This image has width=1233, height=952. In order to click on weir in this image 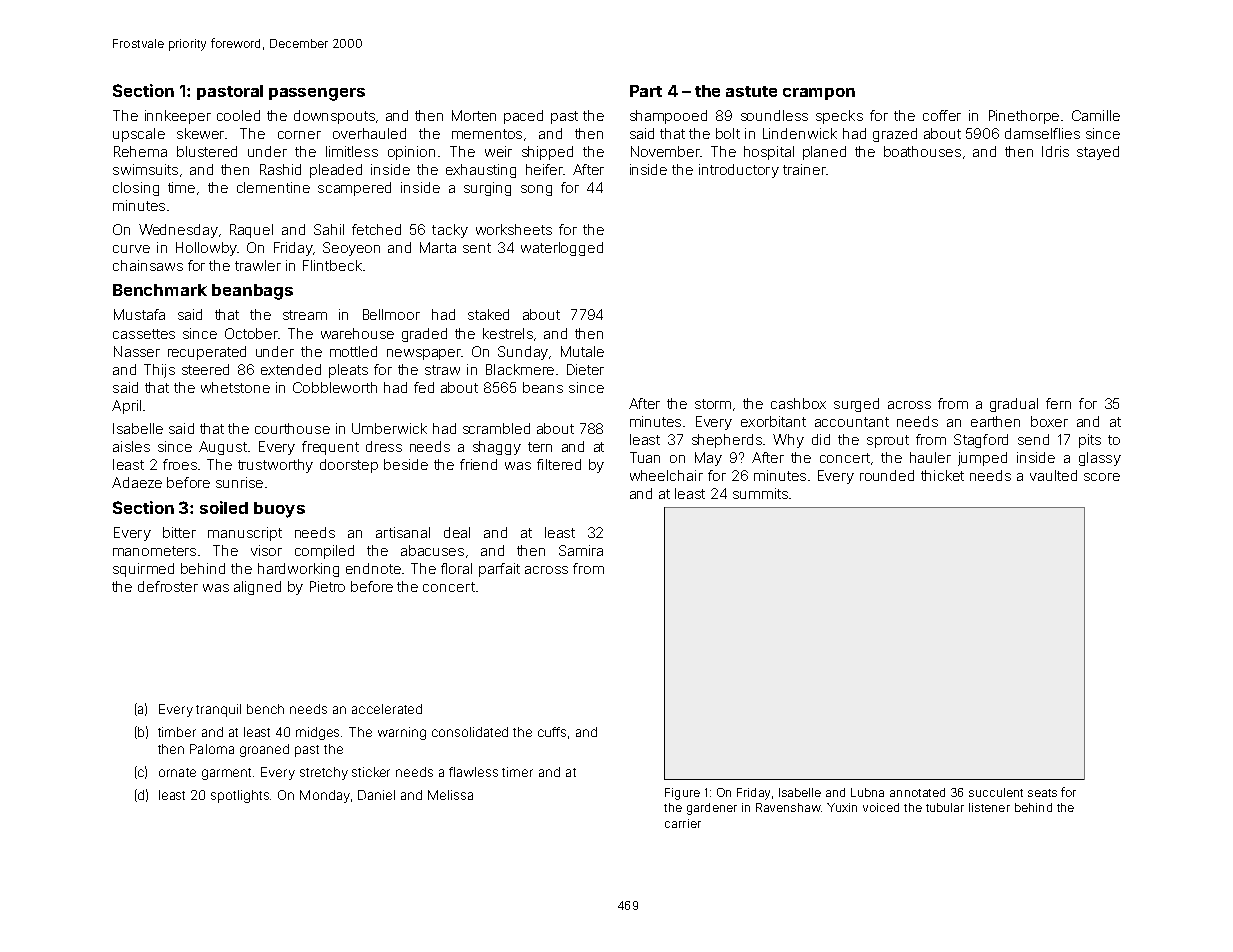, I will do `click(498, 151)`.
